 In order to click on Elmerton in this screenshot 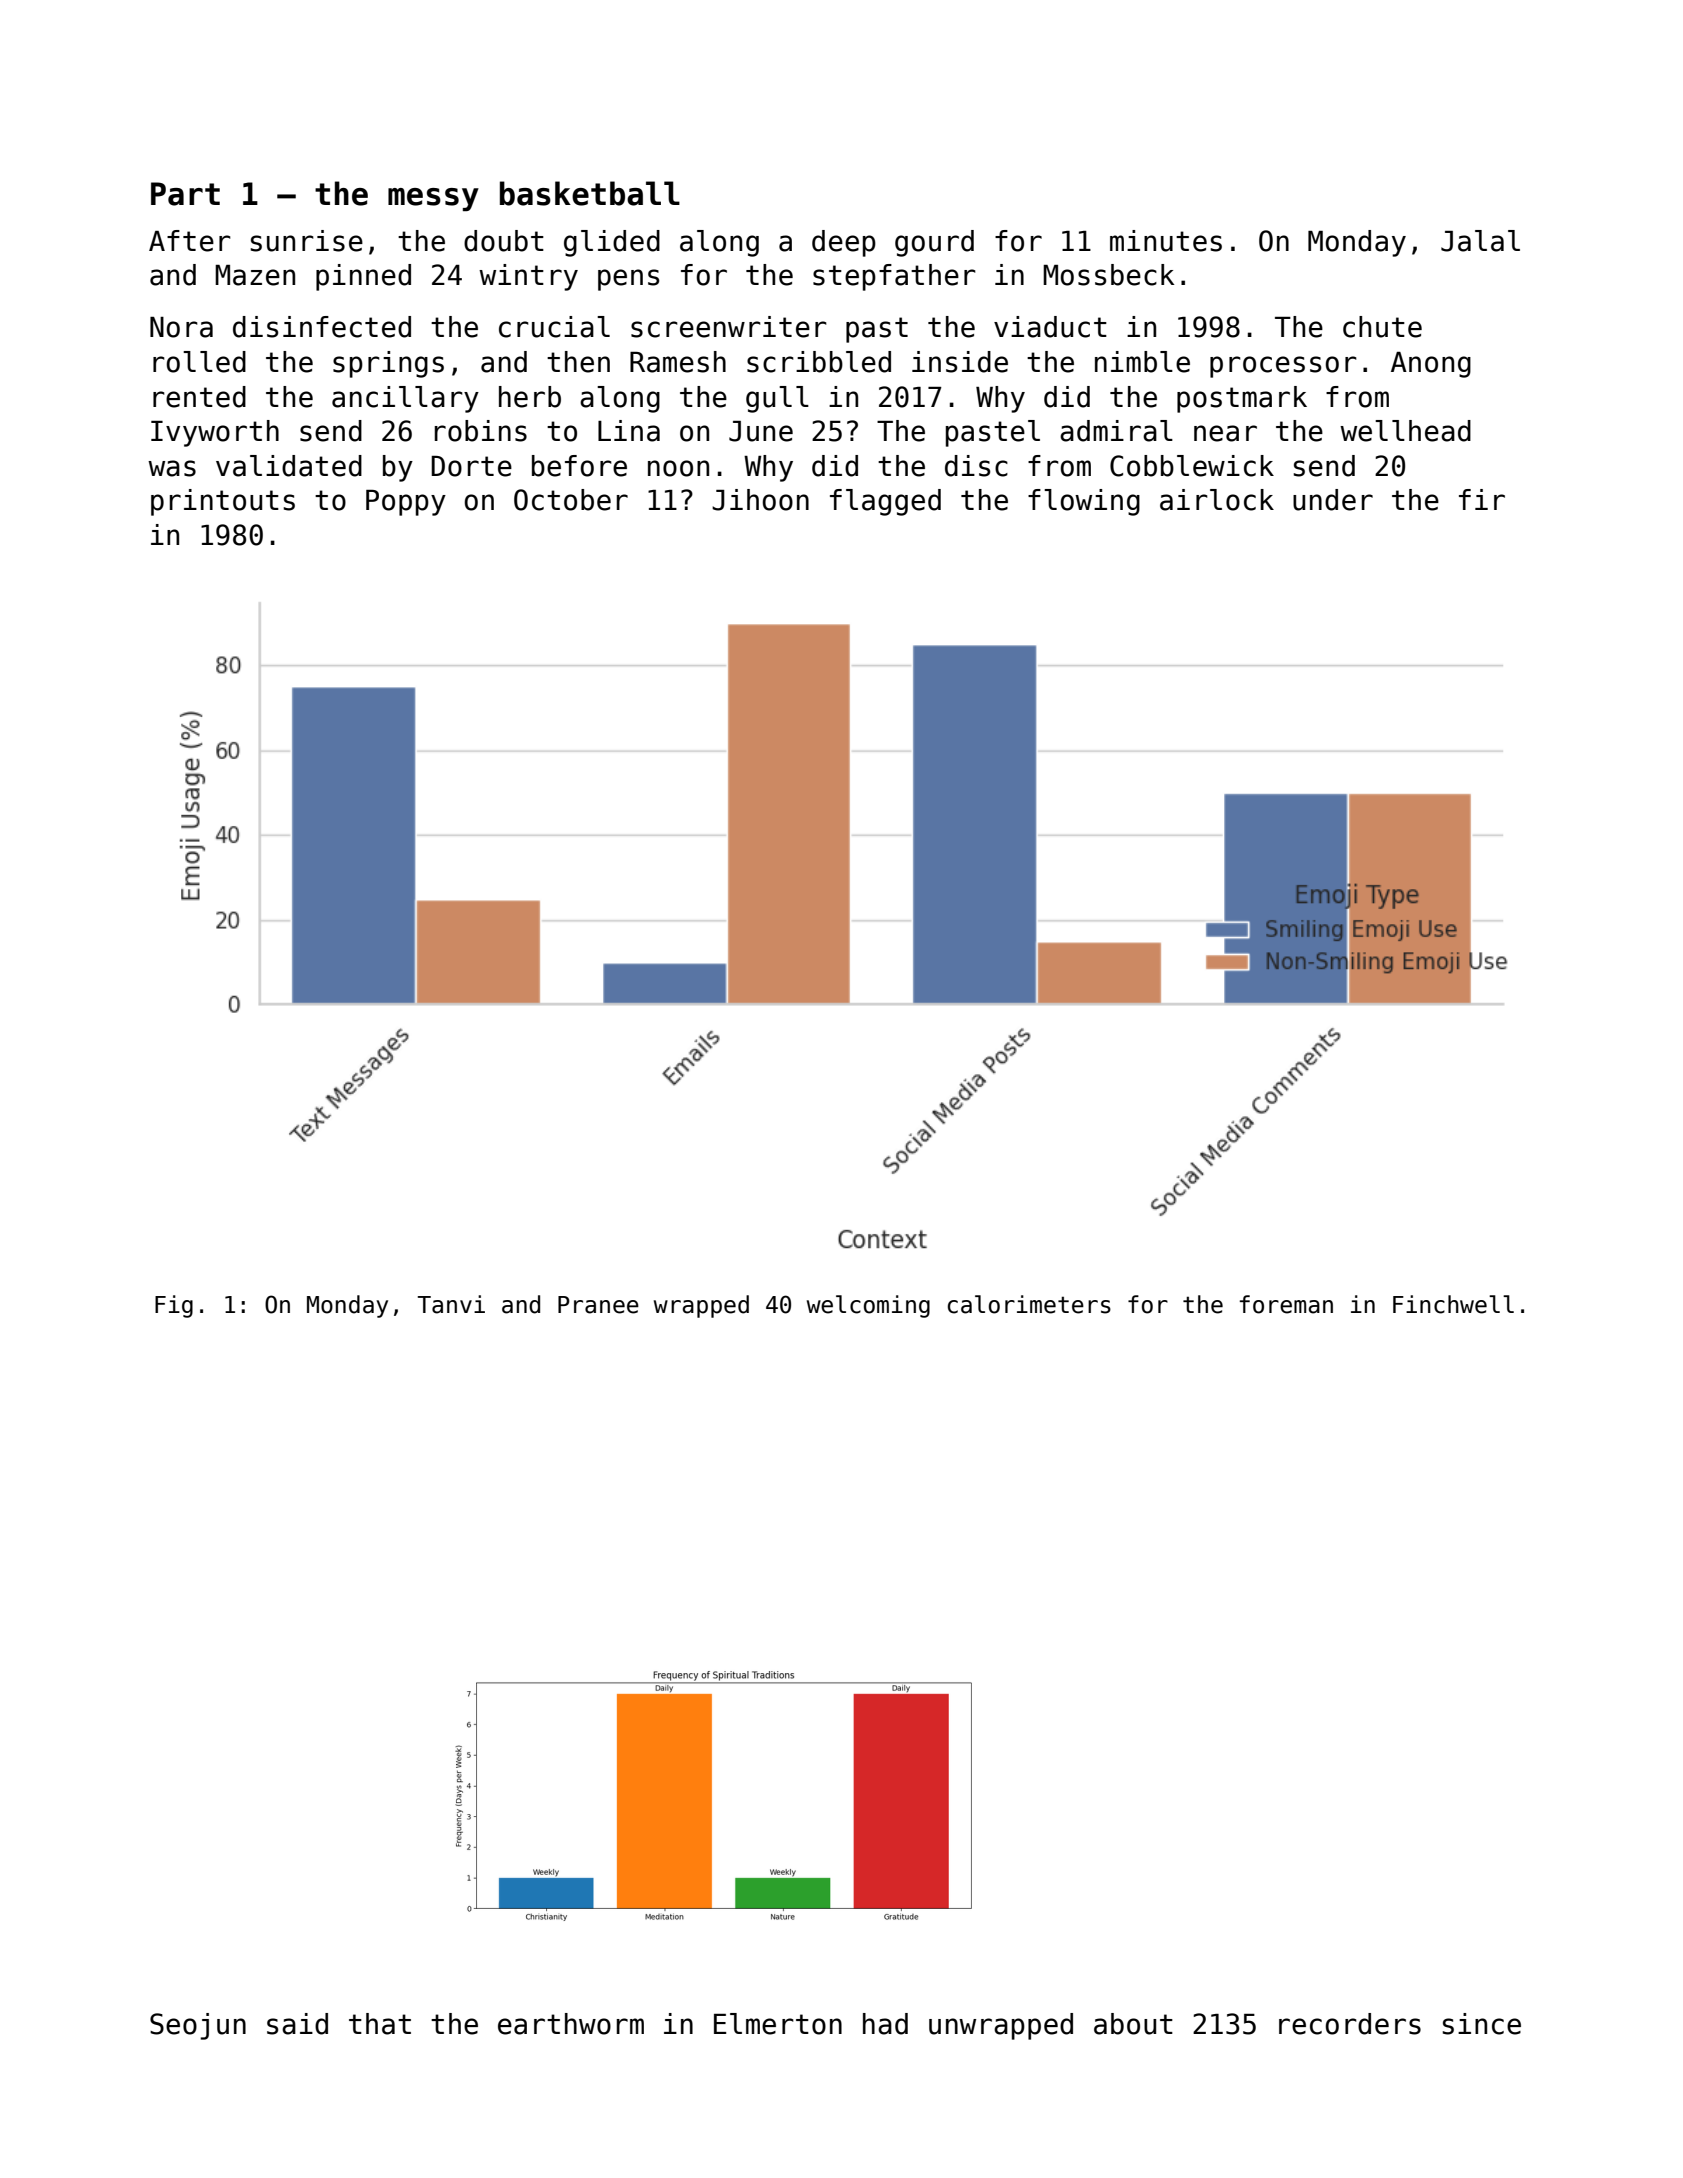, I will do `click(778, 2024)`.
